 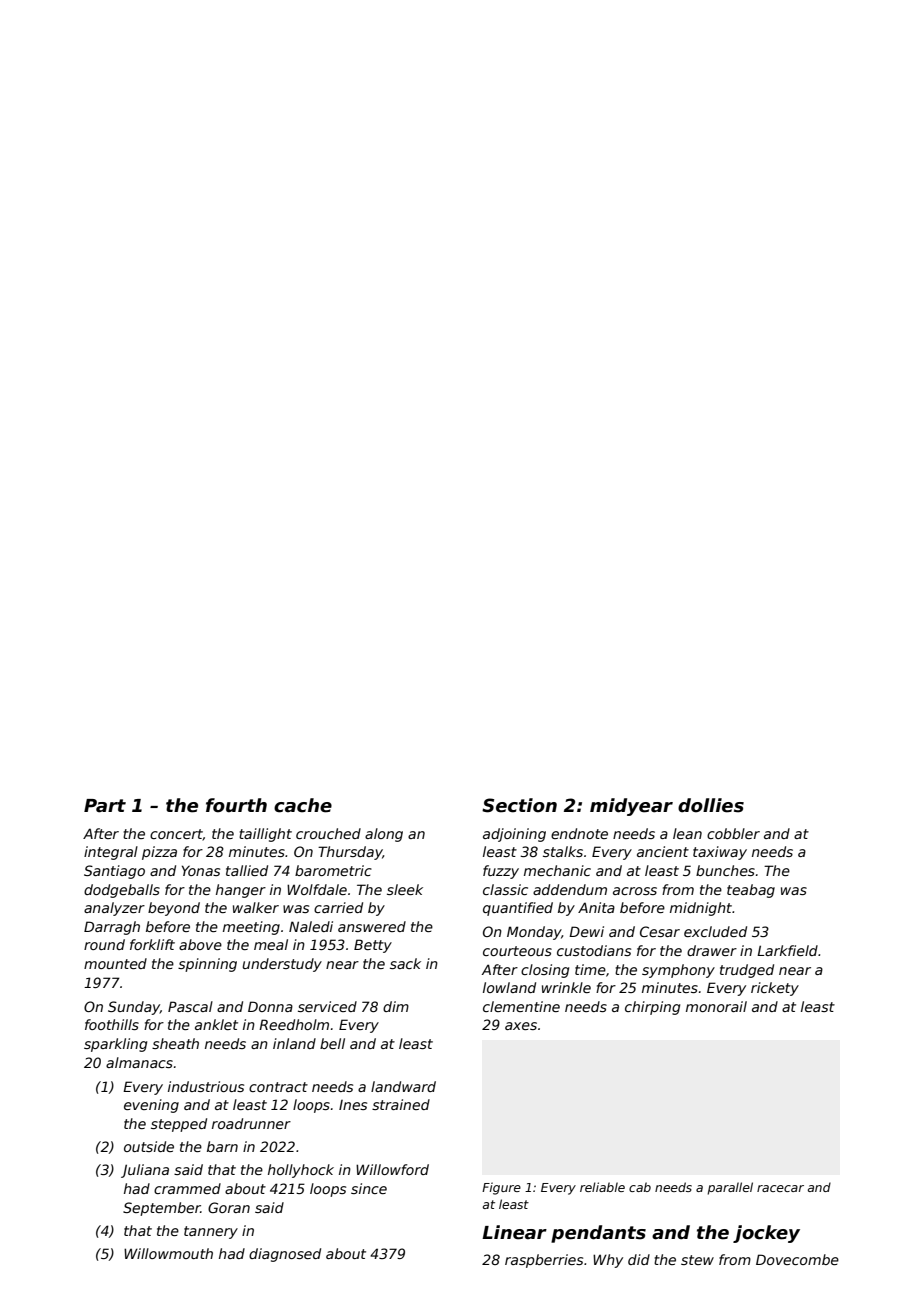 What do you see at coordinates (229, 1207) in the image?
I see `Goran` at bounding box center [229, 1207].
